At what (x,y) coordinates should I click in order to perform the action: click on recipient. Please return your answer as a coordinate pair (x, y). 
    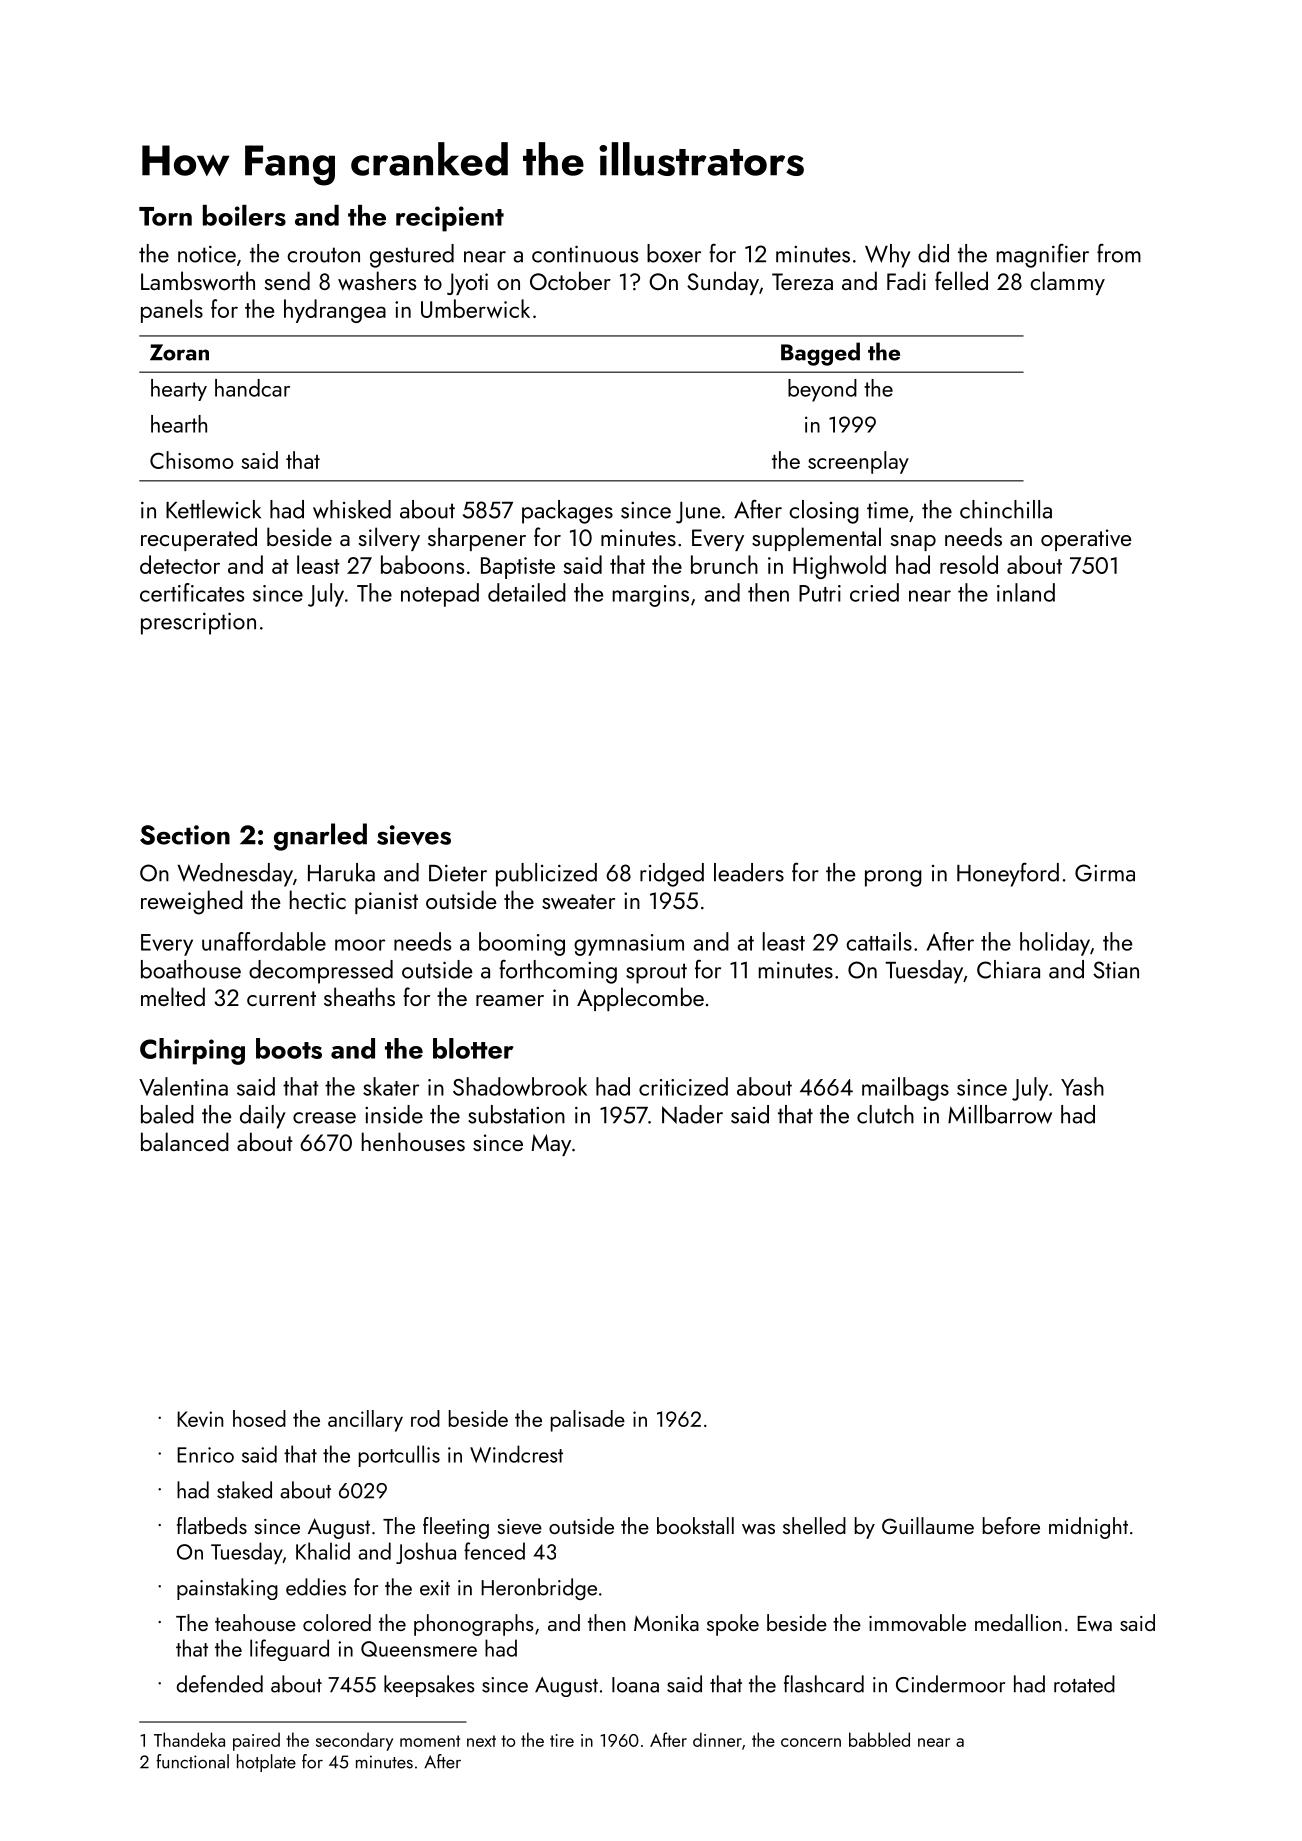
    Looking at the image, I should click on (450, 219).
